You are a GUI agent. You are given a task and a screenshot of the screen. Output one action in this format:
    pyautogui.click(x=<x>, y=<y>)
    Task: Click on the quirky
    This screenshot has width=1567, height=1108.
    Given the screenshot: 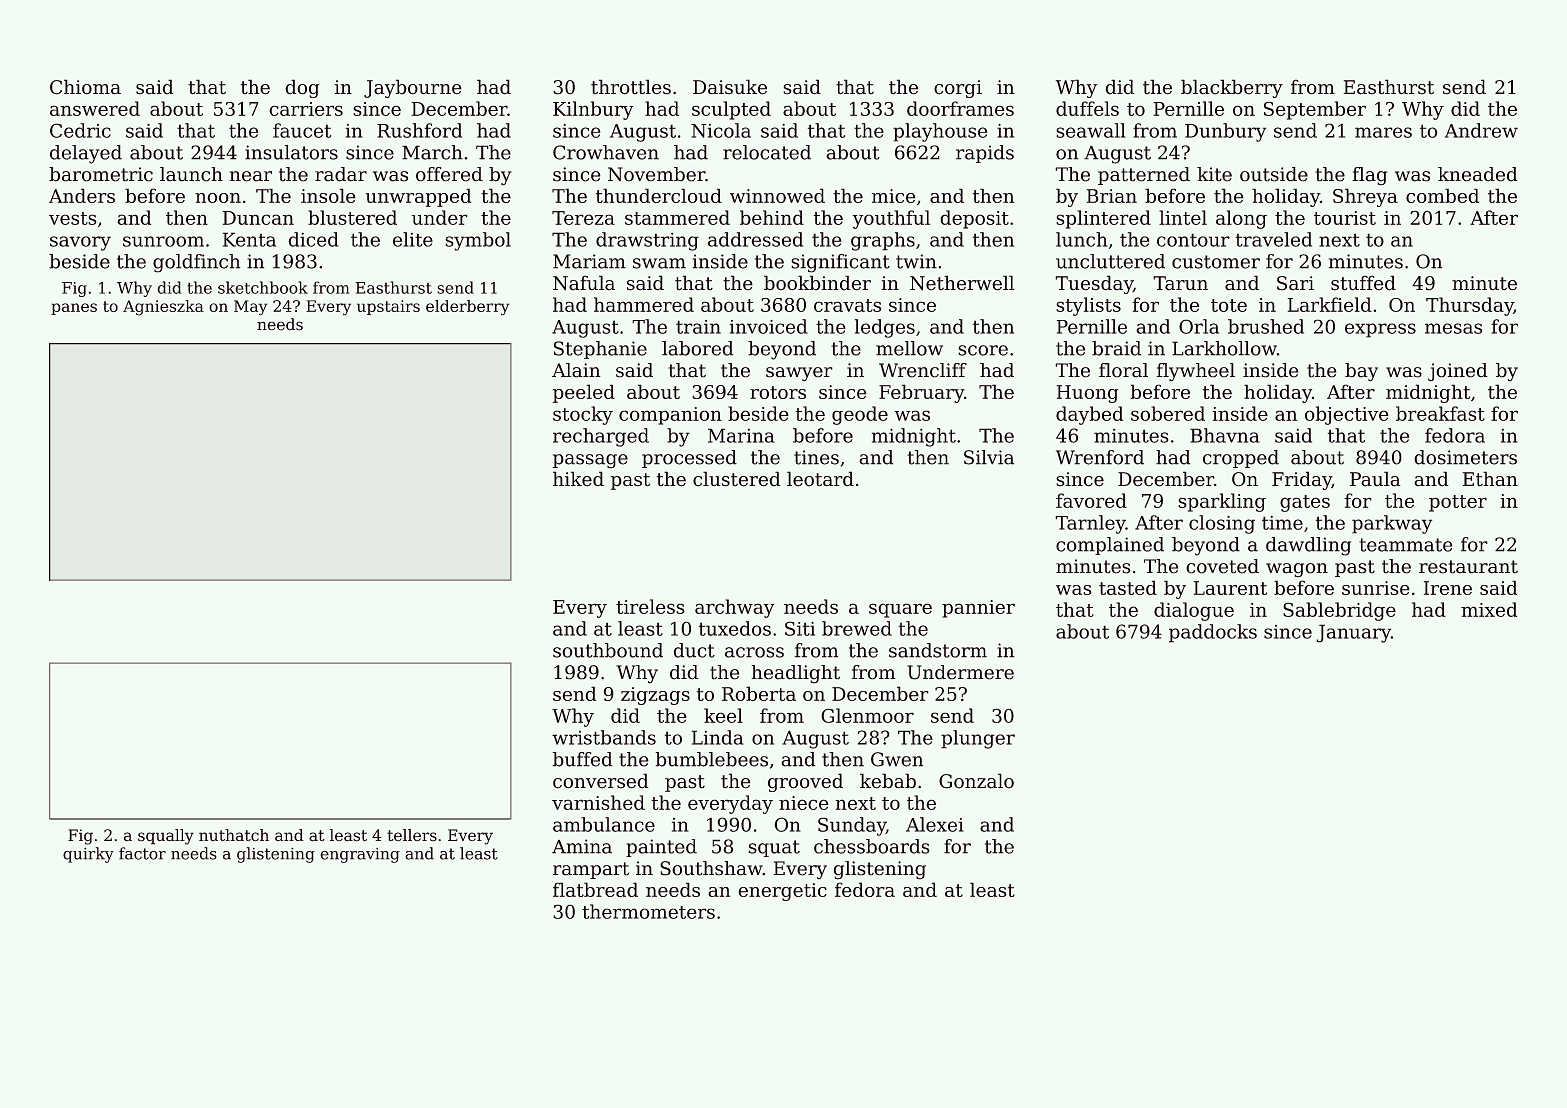 What is the action you would take?
    pyautogui.click(x=88, y=855)
